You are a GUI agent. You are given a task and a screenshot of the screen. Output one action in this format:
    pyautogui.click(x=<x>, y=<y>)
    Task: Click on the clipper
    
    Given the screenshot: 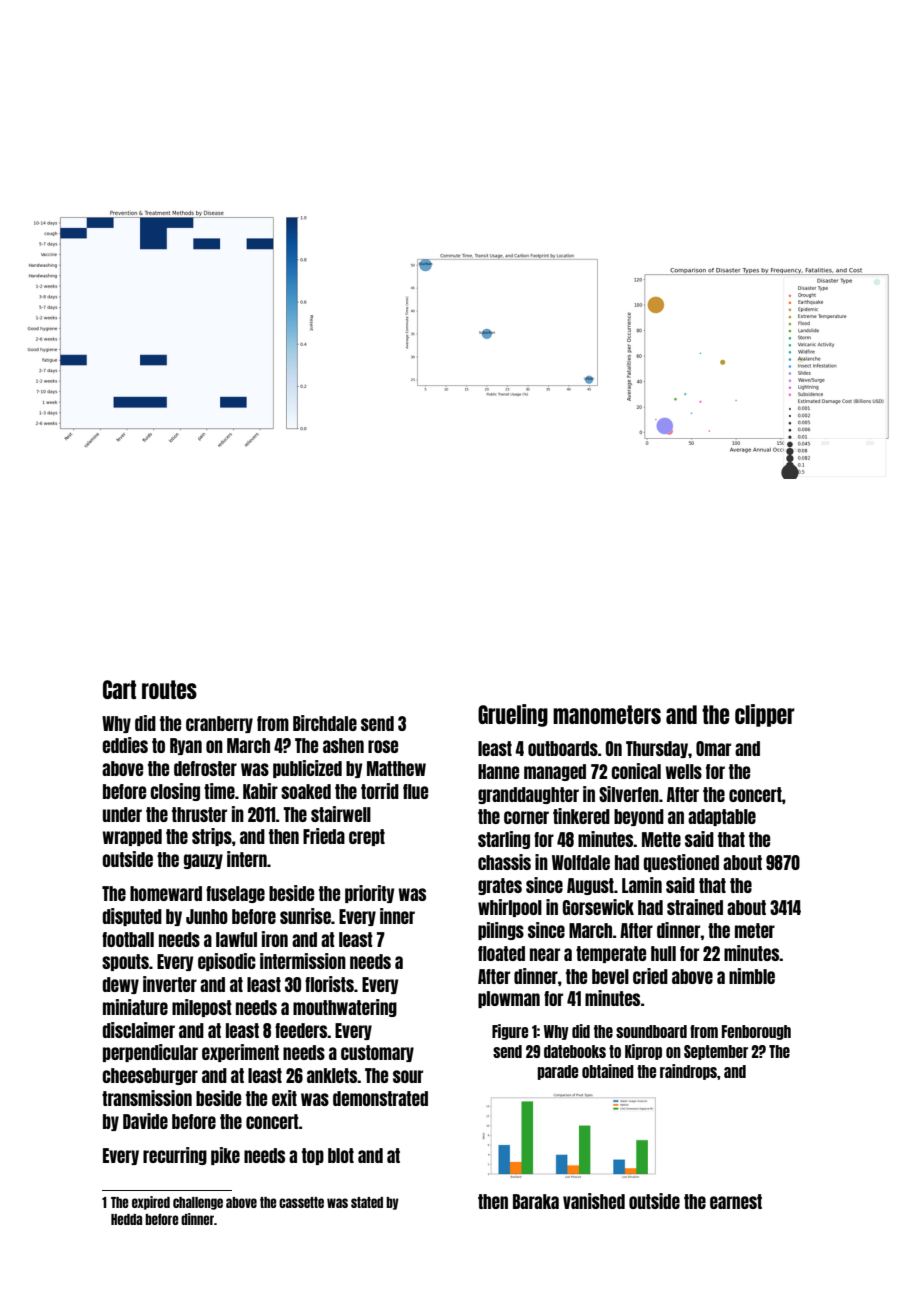 What is the action you would take?
    pyautogui.click(x=765, y=715)
